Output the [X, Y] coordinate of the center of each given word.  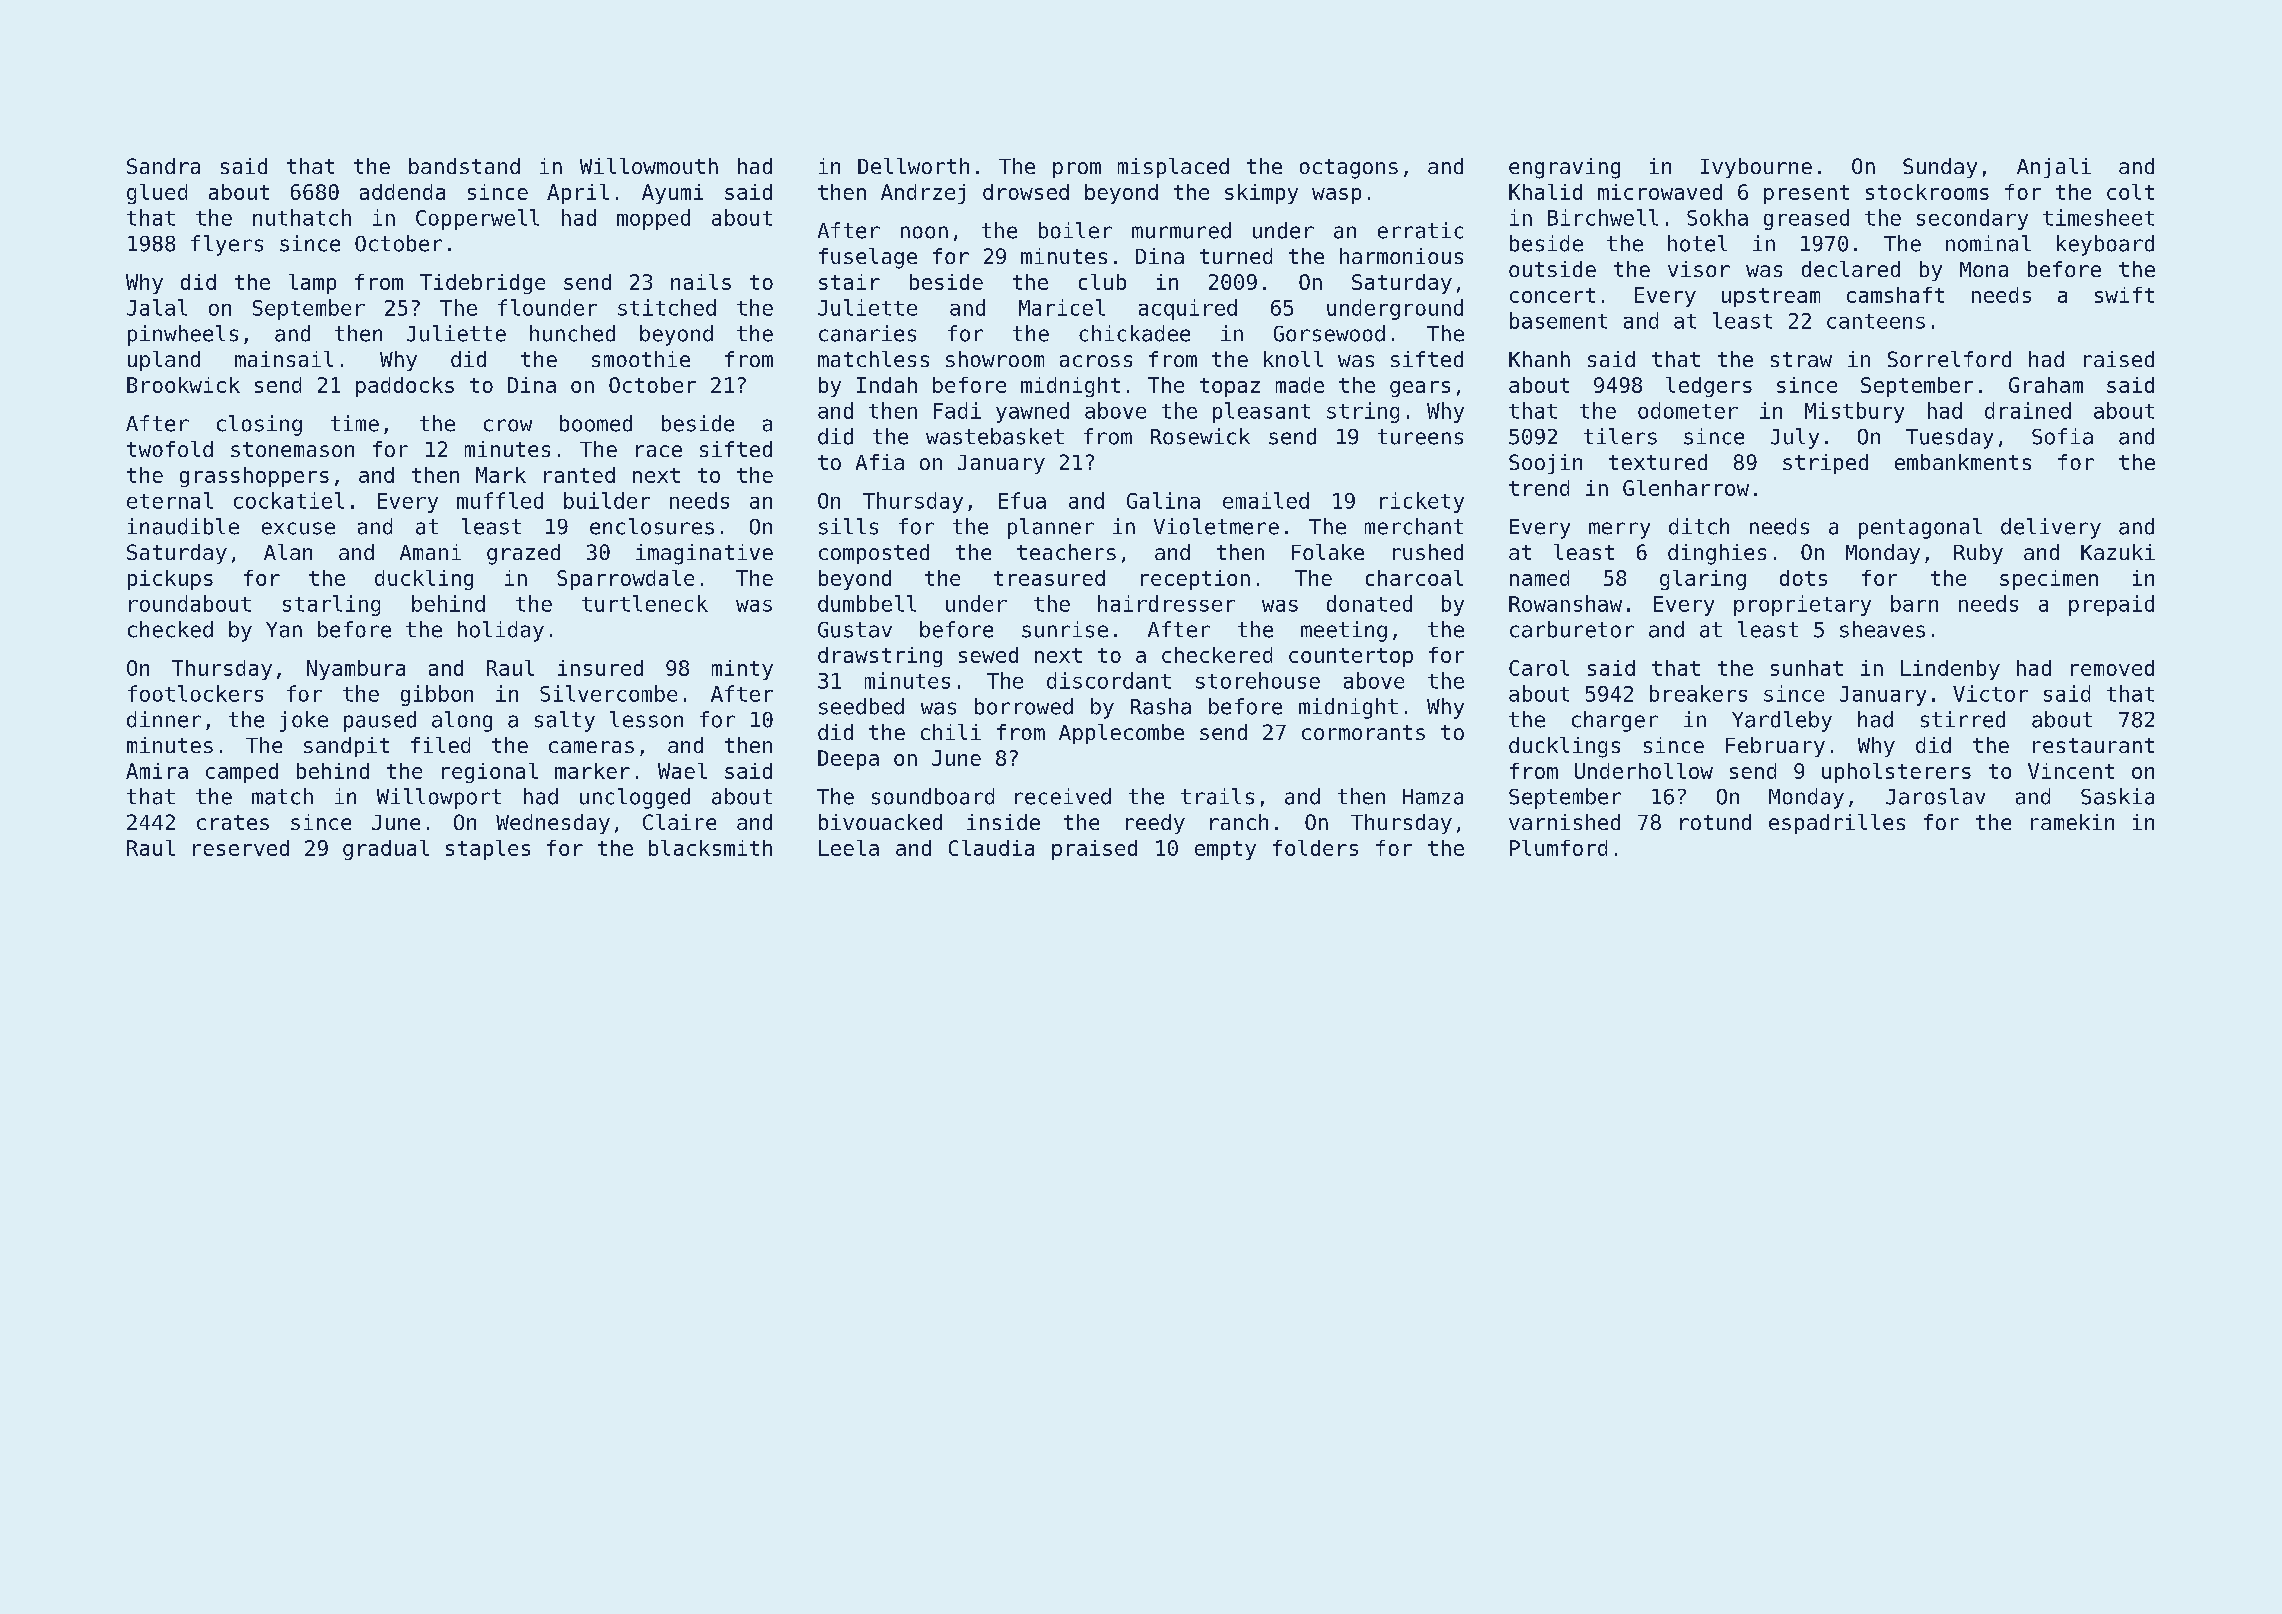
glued [157, 194]
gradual [386, 850]
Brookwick [183, 385]
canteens [1876, 321]
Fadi [957, 410]
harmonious [1401, 256]
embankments [1963, 462]
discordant [1109, 680]
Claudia [991, 848]
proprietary [1802, 605]
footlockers [195, 693]
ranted [579, 475]
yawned [1032, 412]
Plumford [1558, 848]
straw [1801, 359]
